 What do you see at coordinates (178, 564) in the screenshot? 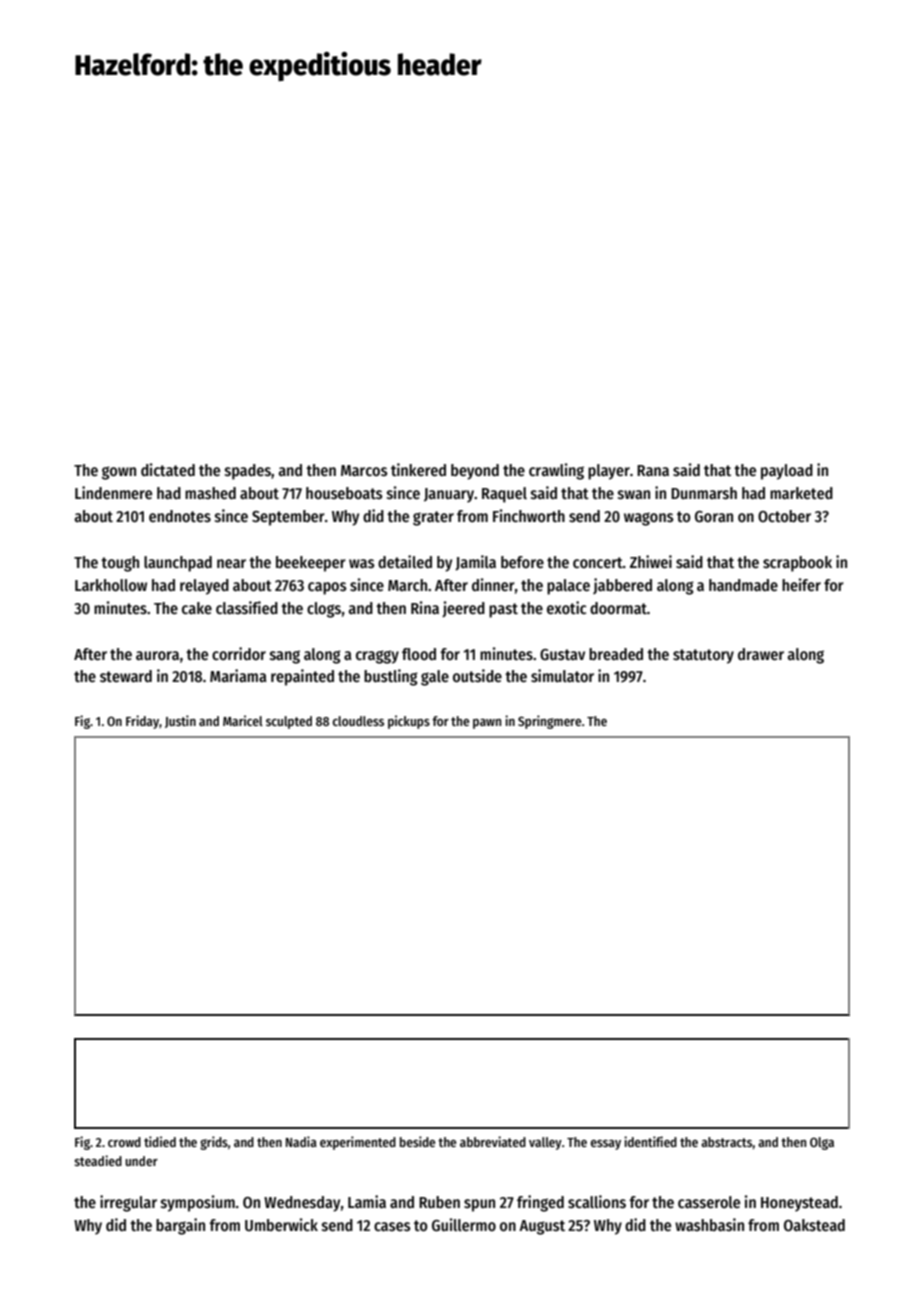
I see `launchpad` at bounding box center [178, 564].
